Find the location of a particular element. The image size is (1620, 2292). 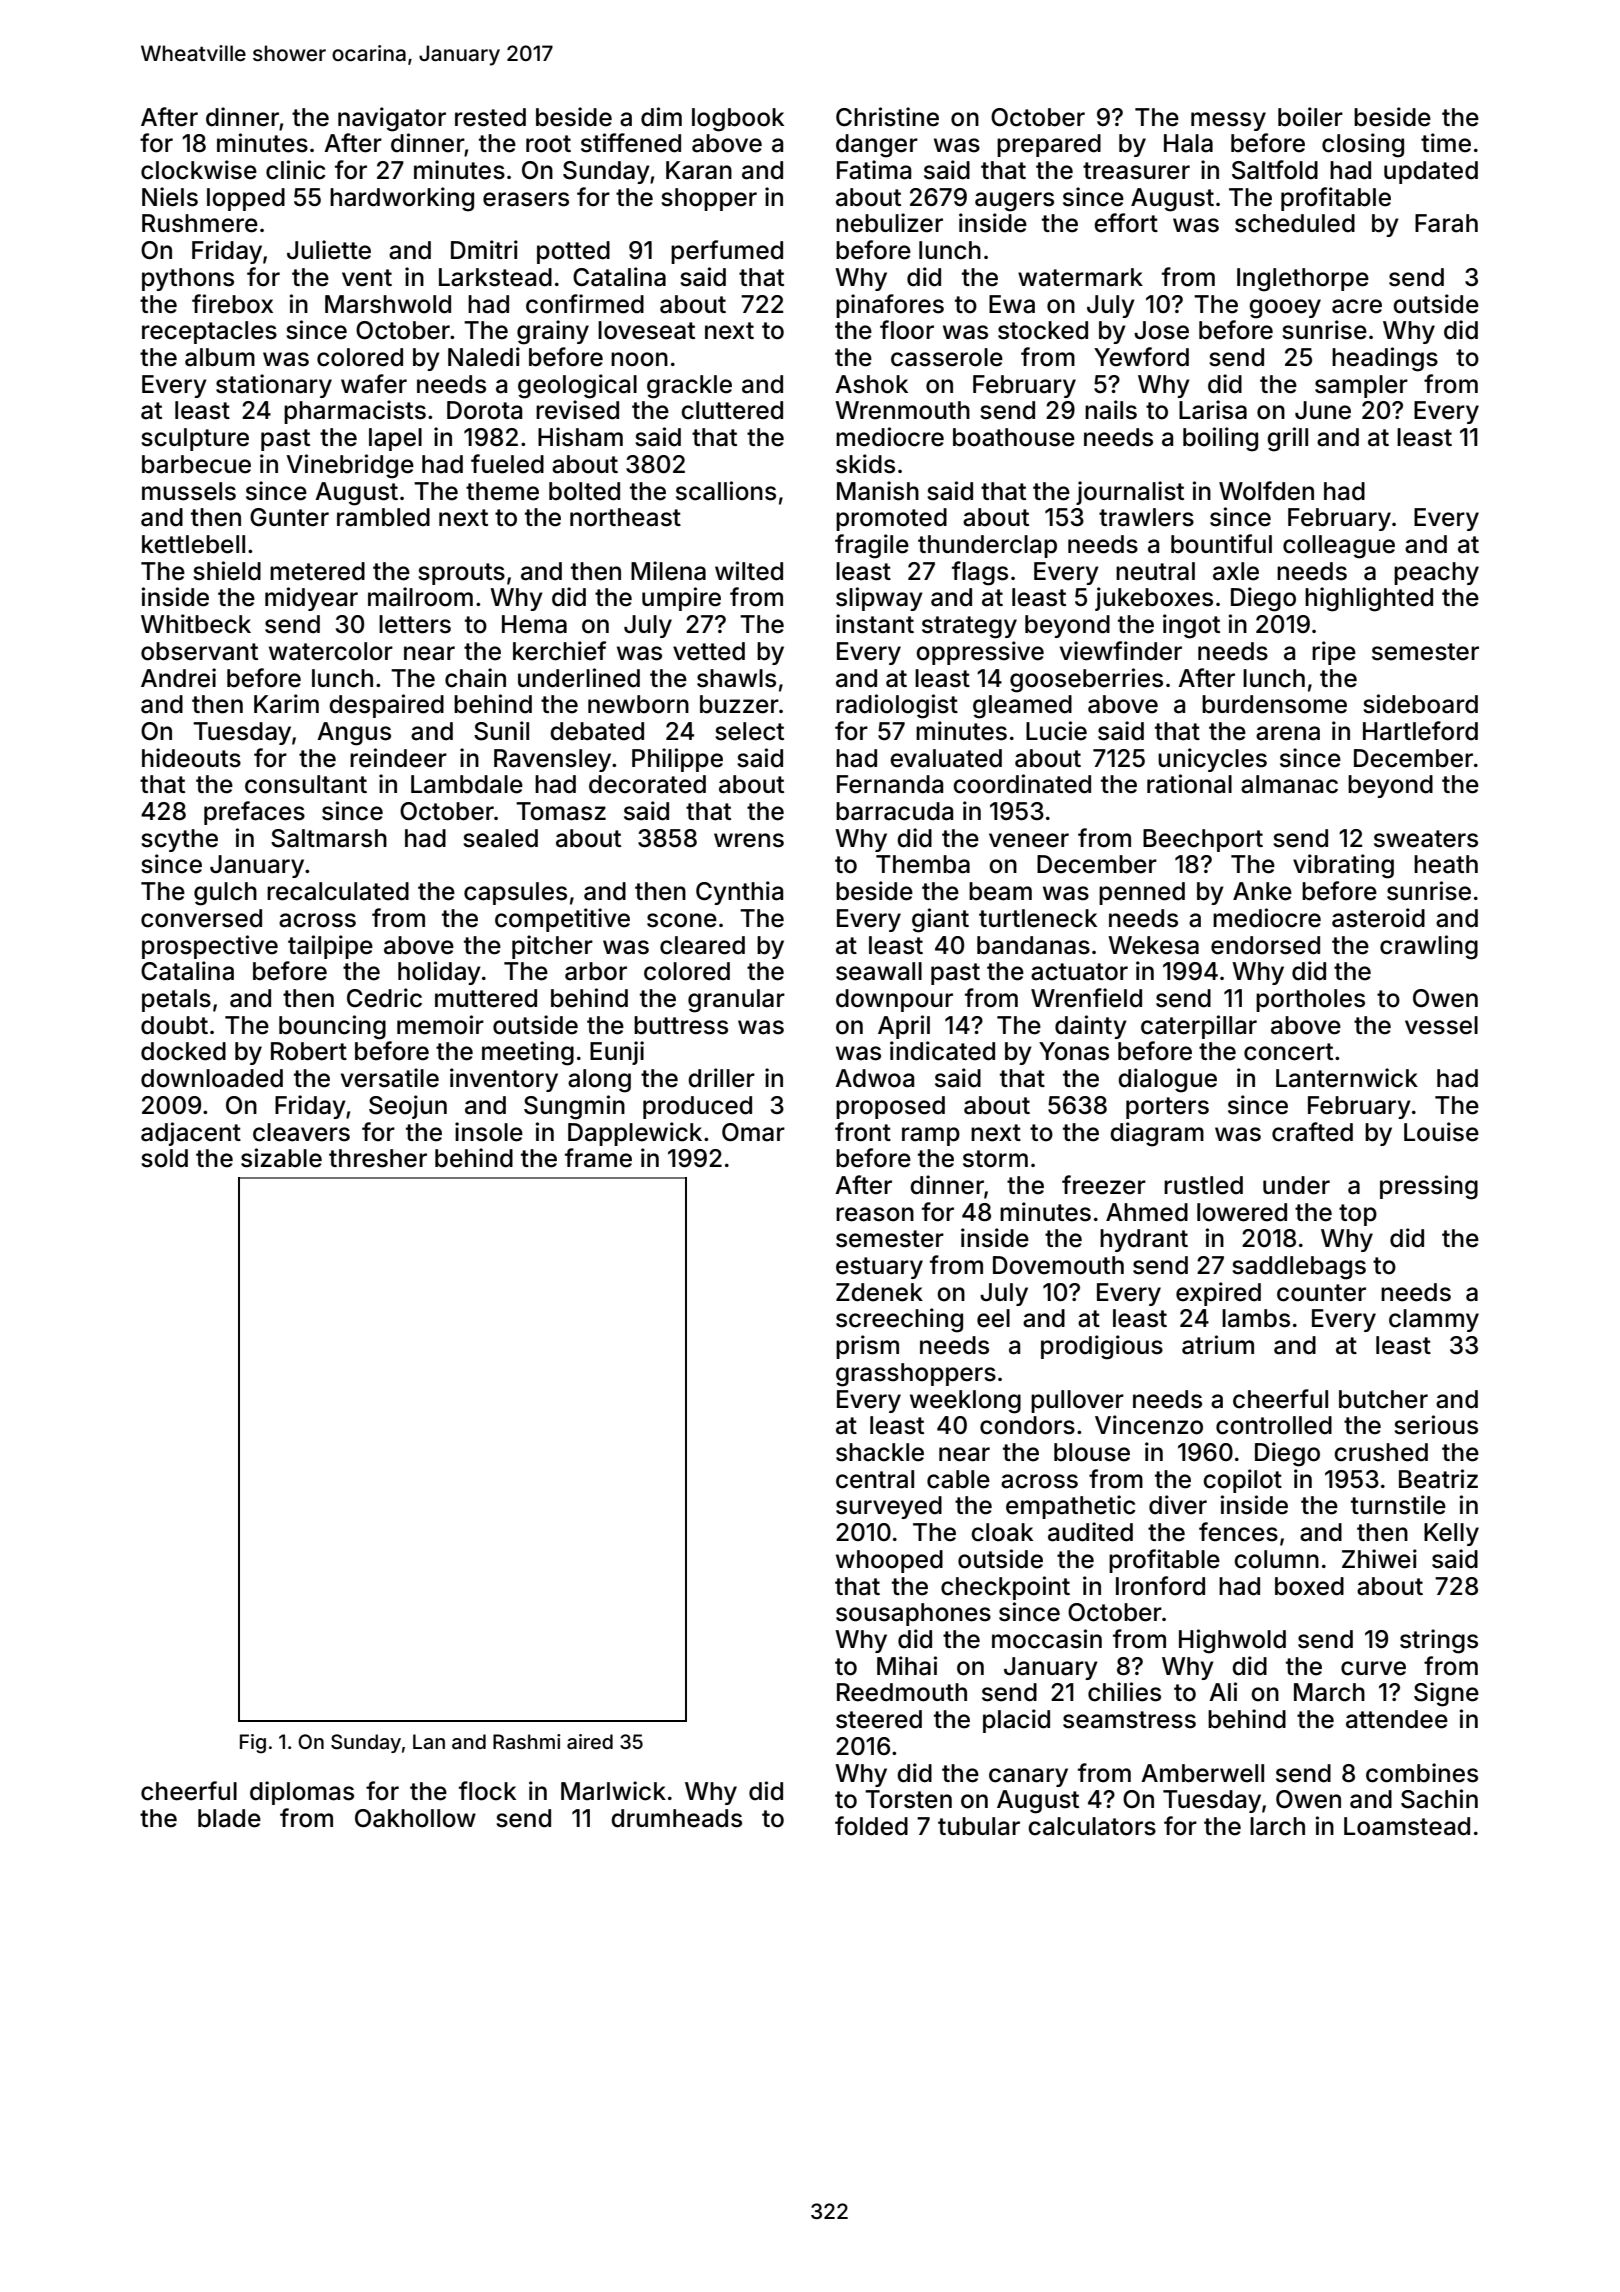

colleague is located at coordinates (1339, 547).
